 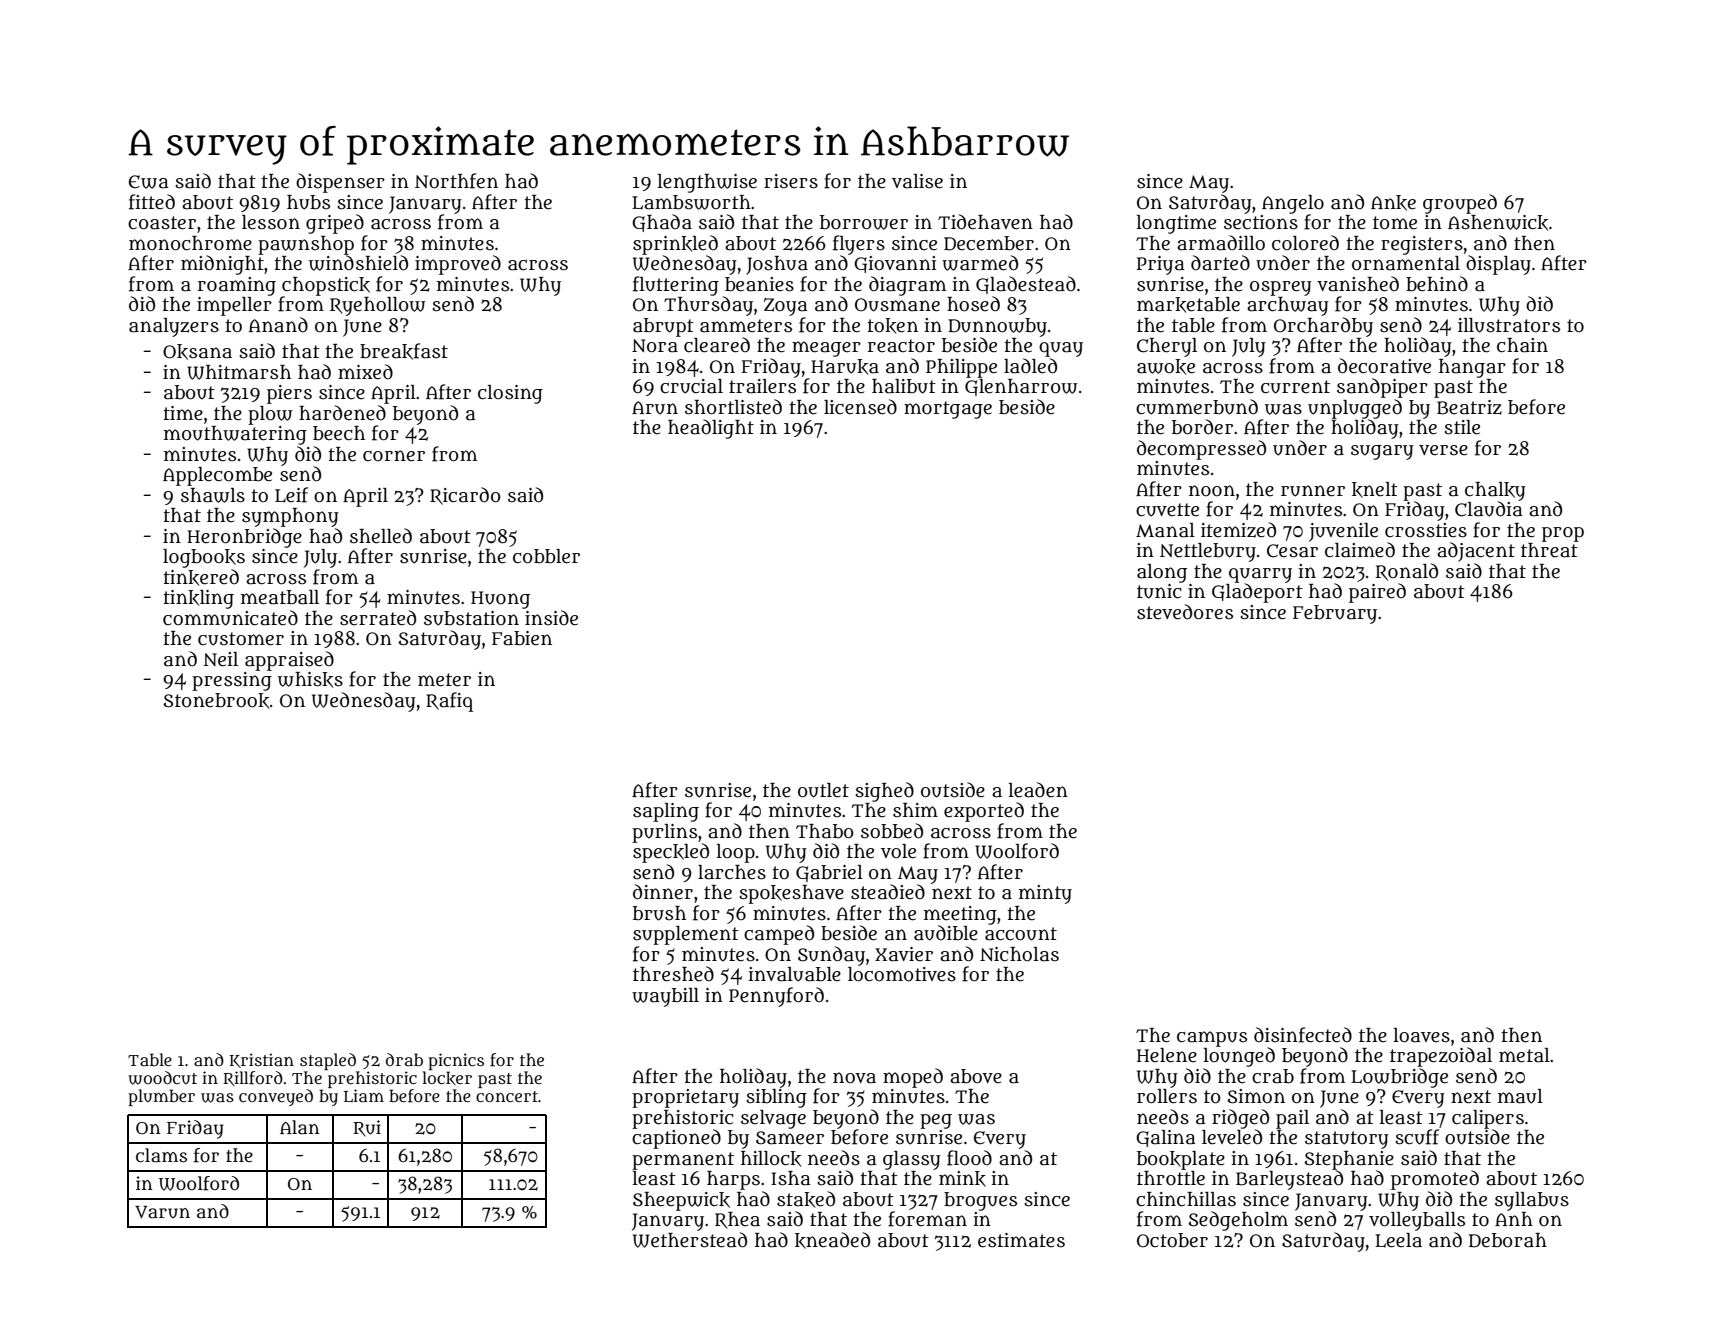 I want to click on cummerbund, so click(x=1197, y=407).
